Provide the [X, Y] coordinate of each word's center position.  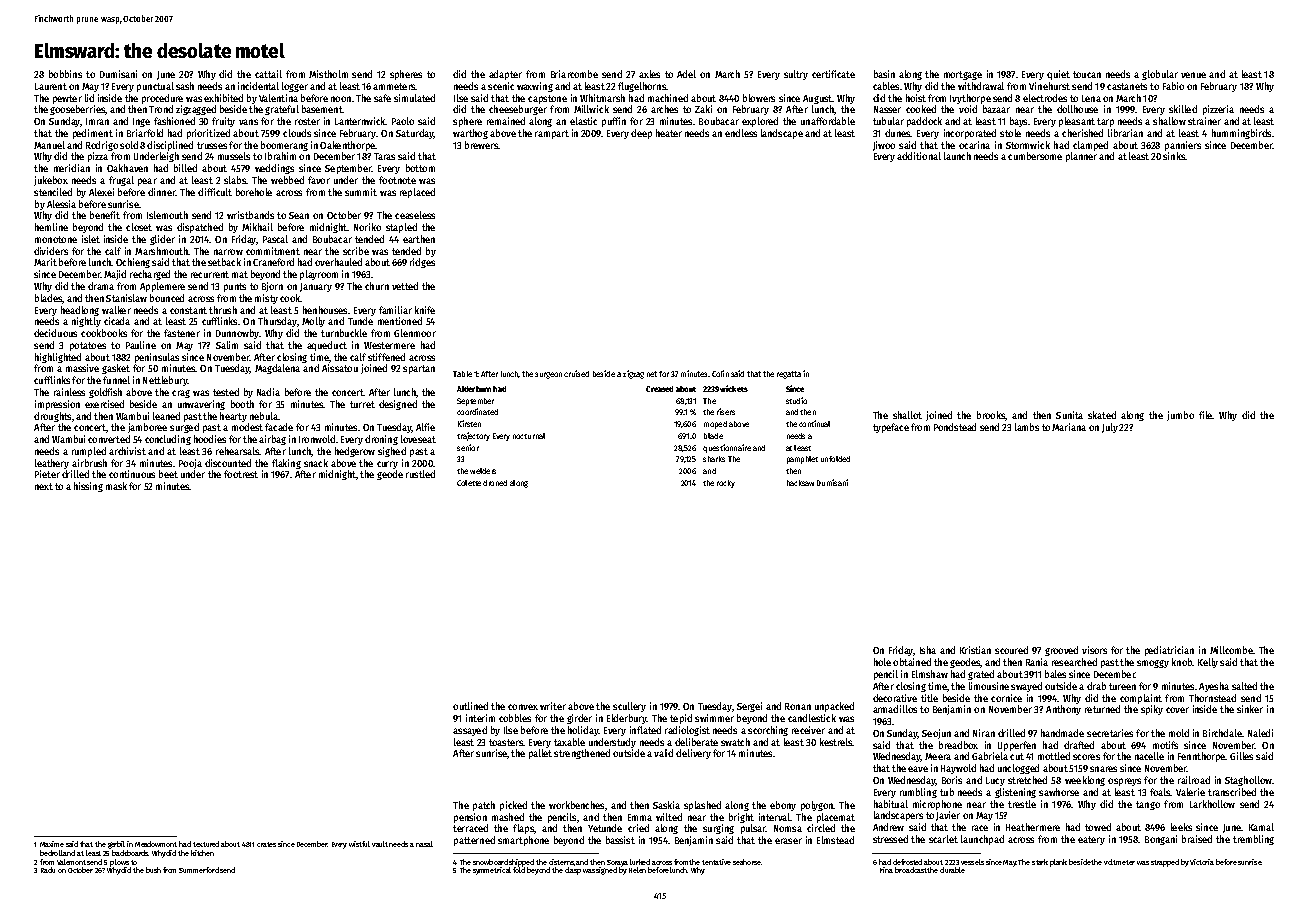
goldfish [105, 393]
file [1205, 415]
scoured [1011, 650]
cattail [268, 74]
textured [206, 844]
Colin [720, 373]
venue [1193, 75]
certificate [833, 74]
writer [553, 706]
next [44, 486]
